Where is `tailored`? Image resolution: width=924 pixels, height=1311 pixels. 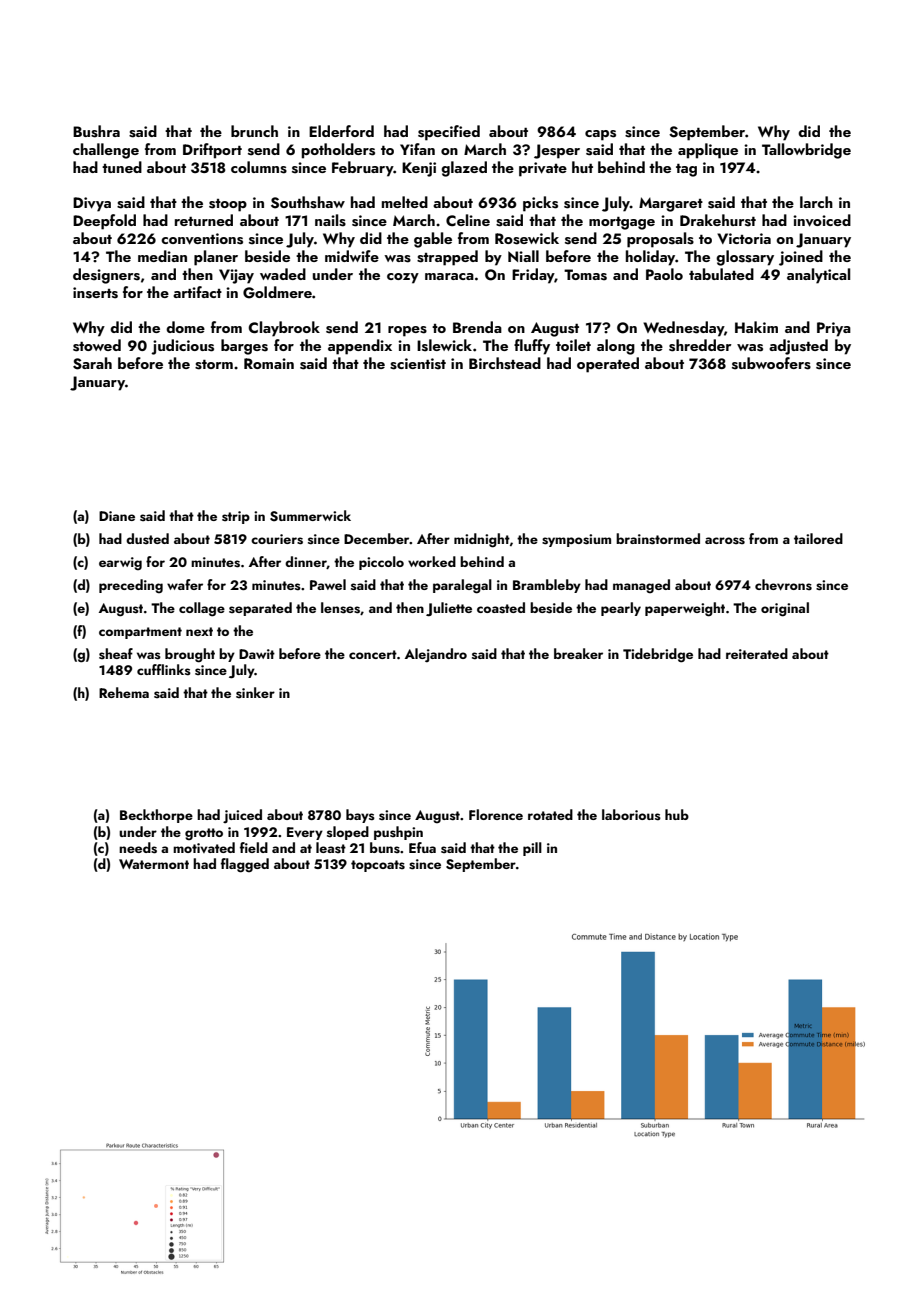 tailored is located at coordinates (818, 538).
